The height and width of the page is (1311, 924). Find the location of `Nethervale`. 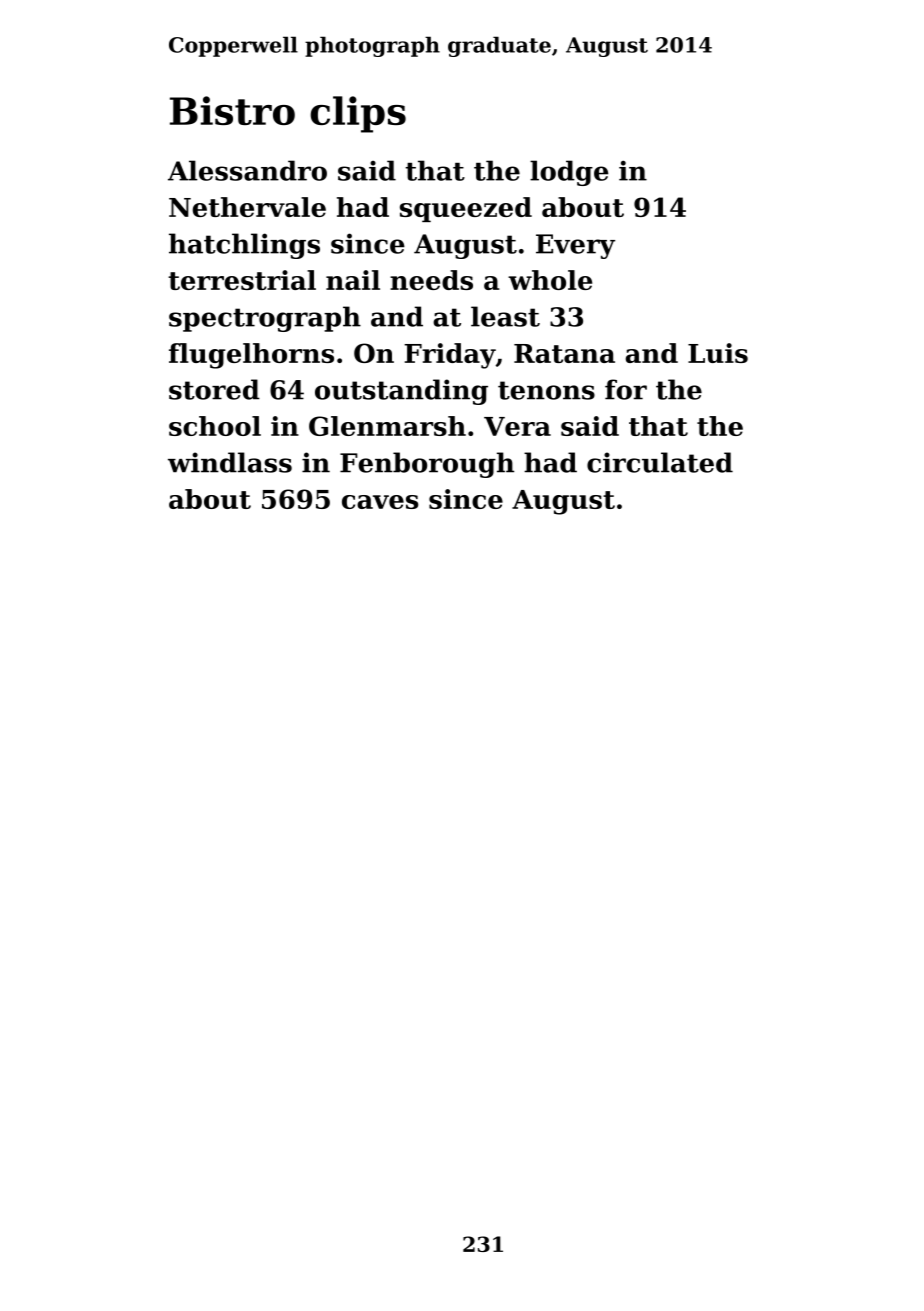

Nethervale is located at coordinates (247, 207).
